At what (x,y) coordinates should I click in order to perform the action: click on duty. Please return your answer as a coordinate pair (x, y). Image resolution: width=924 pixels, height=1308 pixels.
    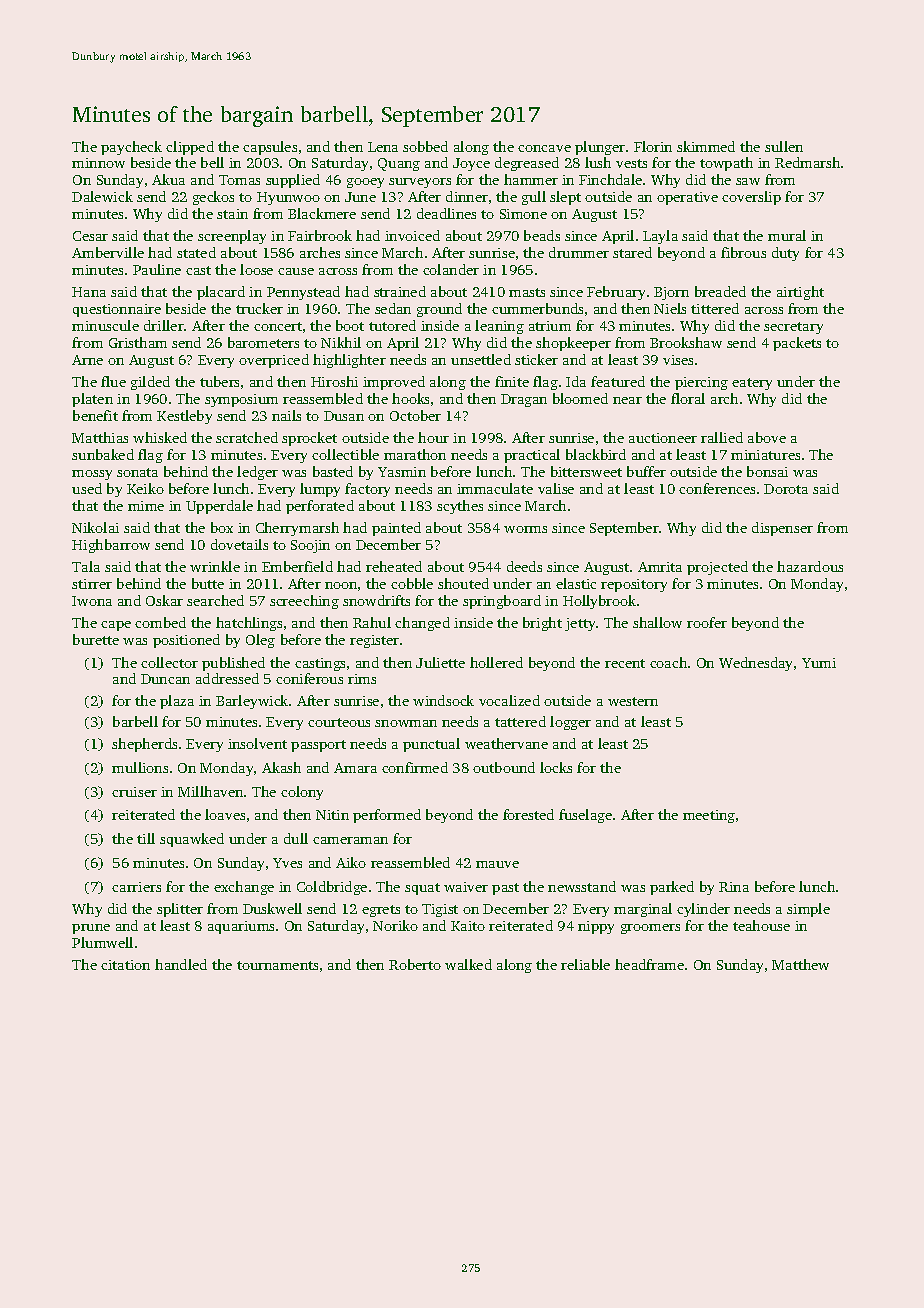
    Looking at the image, I should click on (785, 254).
